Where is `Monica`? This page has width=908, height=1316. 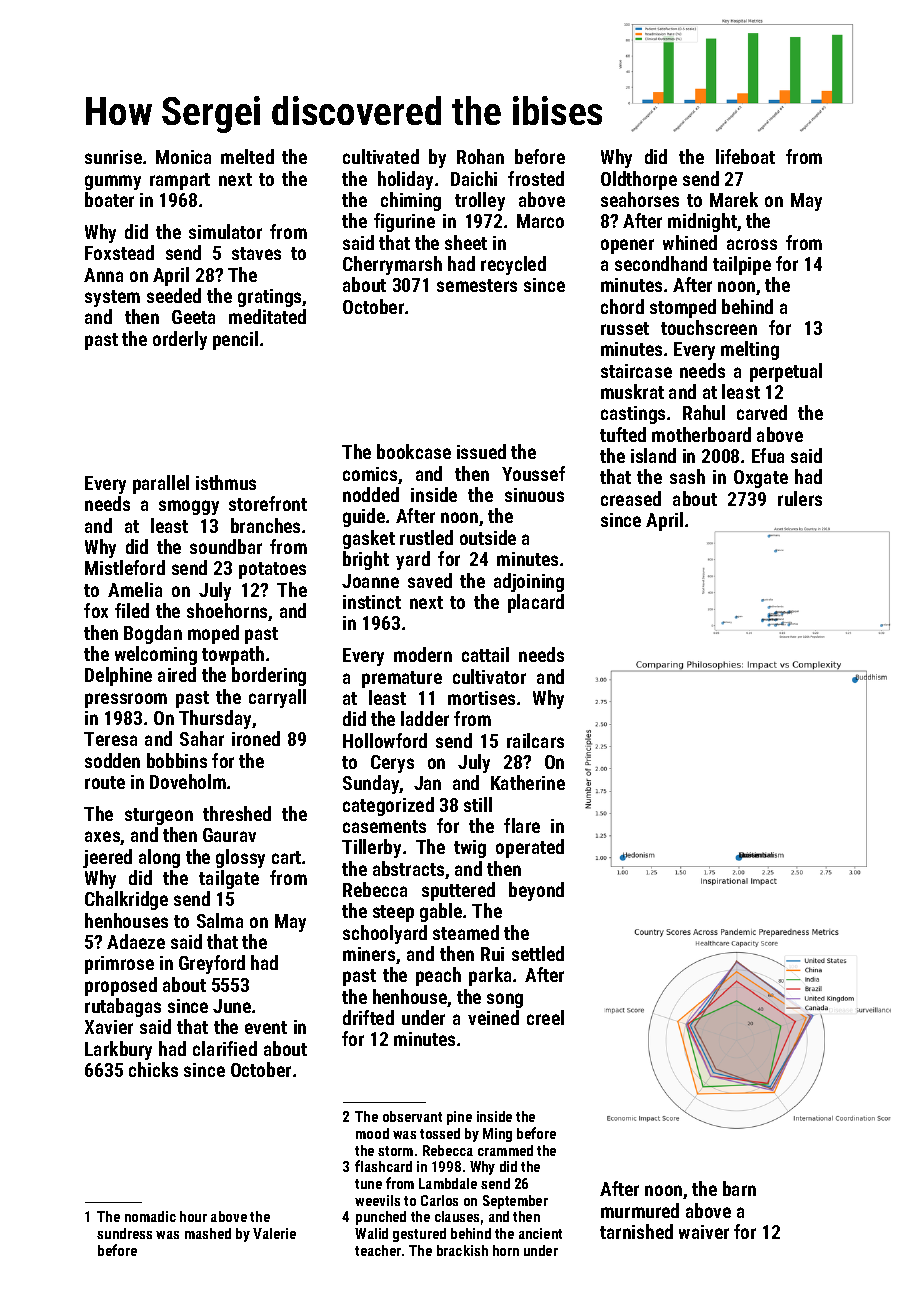
Monica is located at coordinates (183, 157).
